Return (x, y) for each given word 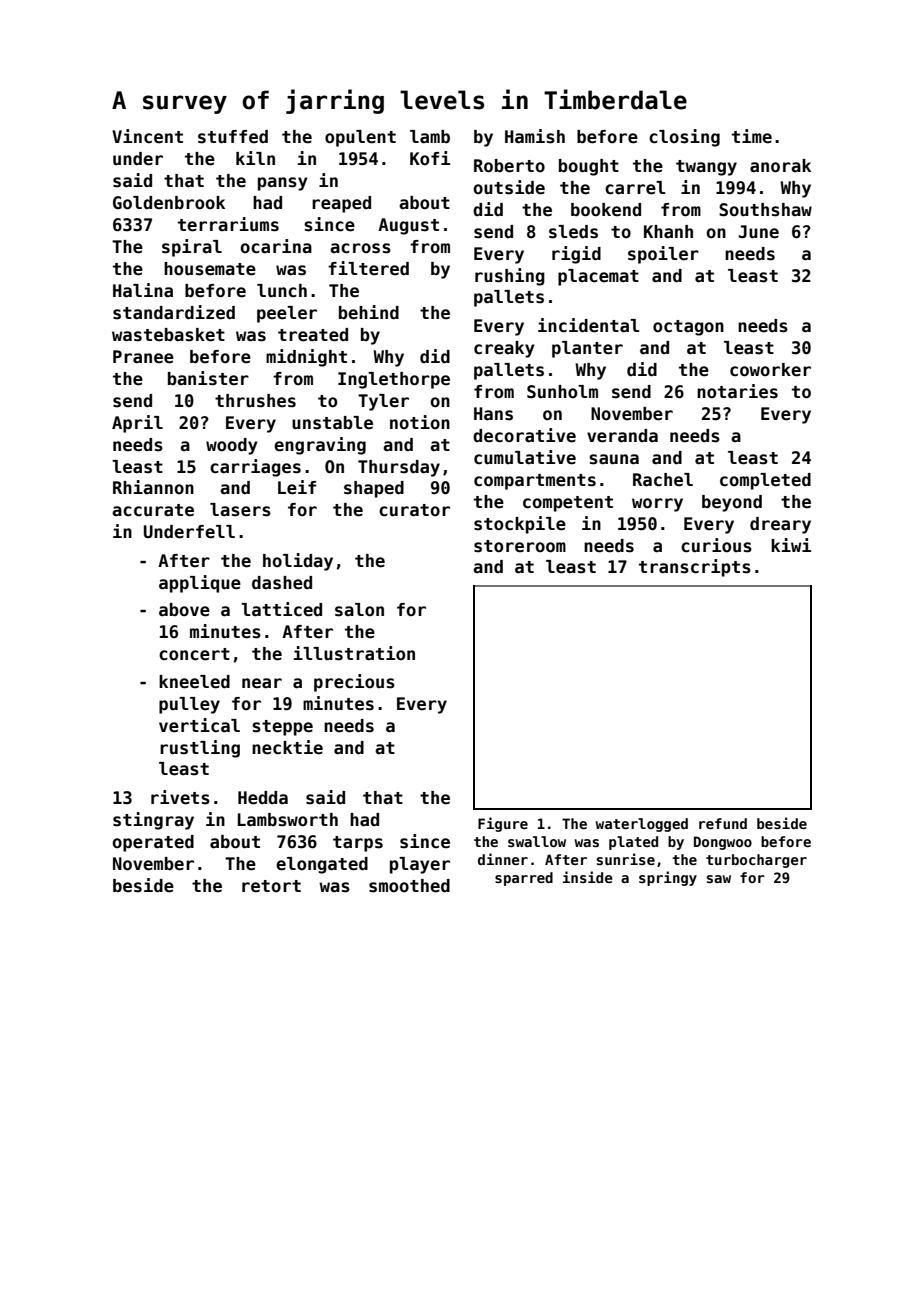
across (360, 248)
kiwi (791, 545)
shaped (374, 489)
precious (354, 683)
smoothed (409, 886)
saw (719, 879)
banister (208, 378)
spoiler (663, 255)
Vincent (147, 136)
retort (271, 886)
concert (194, 654)
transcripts (695, 568)
